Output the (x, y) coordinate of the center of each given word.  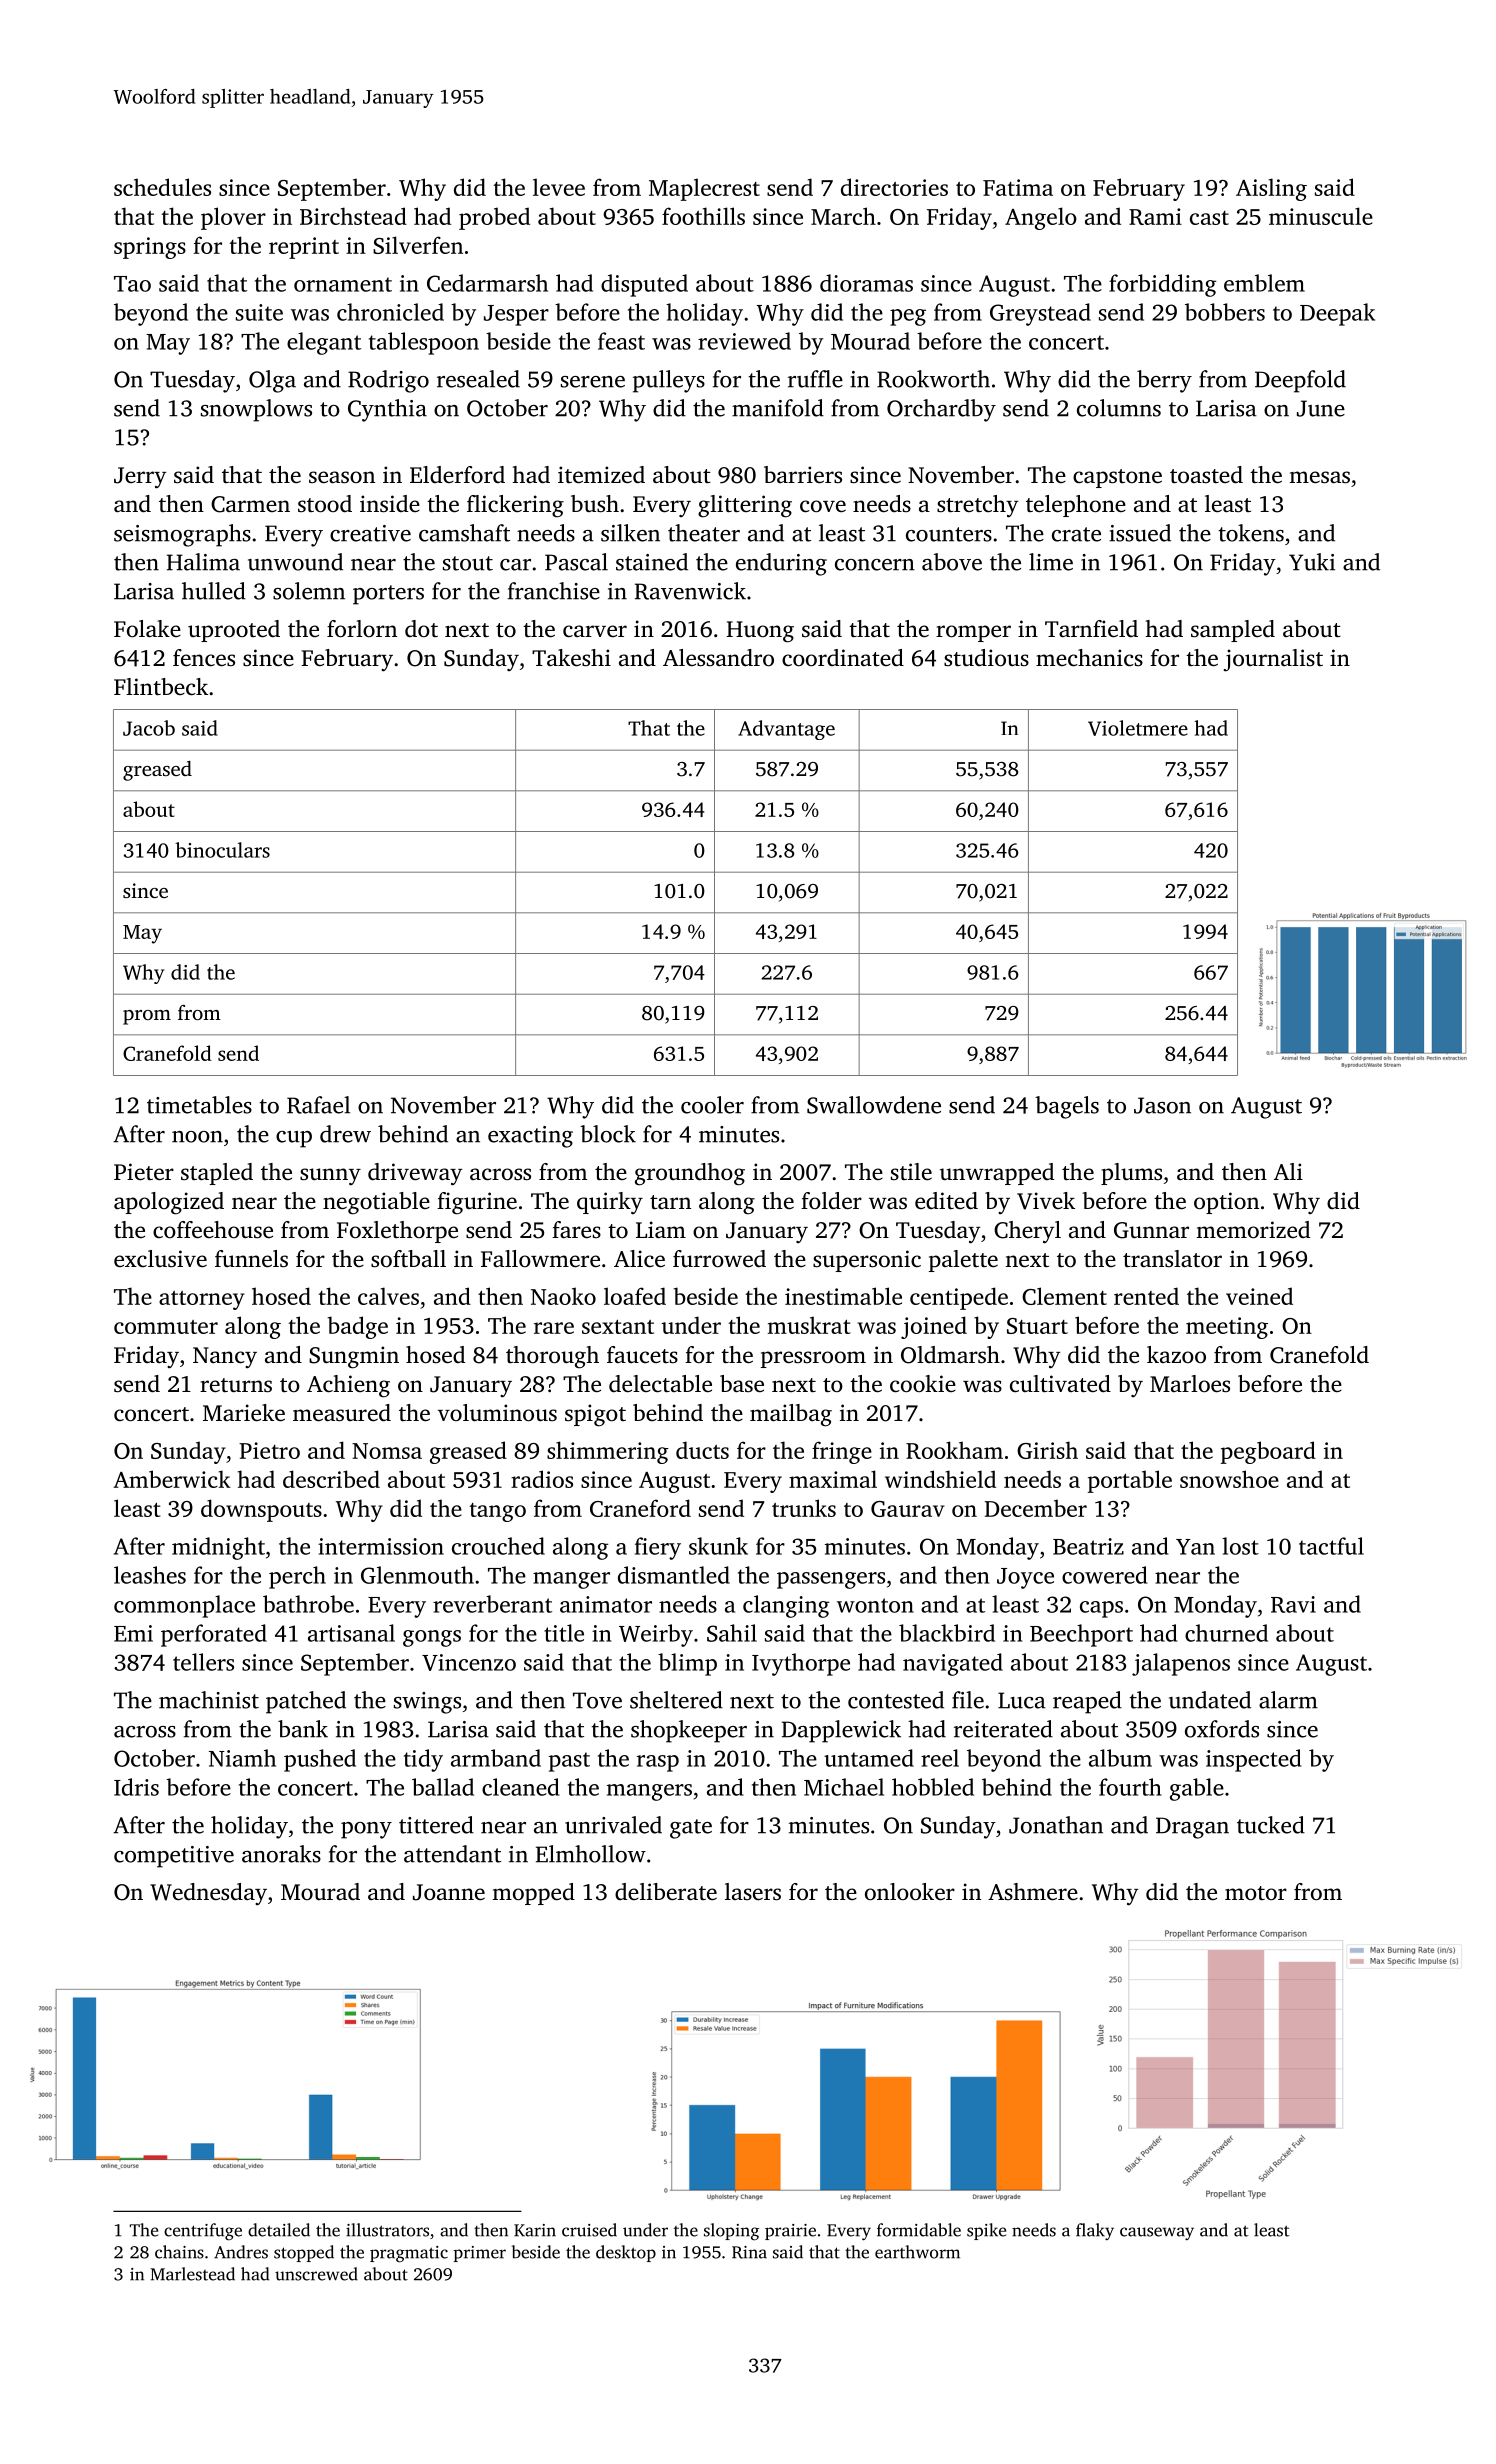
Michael (844, 1787)
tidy (423, 1760)
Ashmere (1033, 1892)
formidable (919, 2230)
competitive (174, 1857)
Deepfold (1300, 381)
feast (621, 341)
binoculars (222, 850)
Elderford (457, 474)
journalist (1273, 660)
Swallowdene (874, 1105)
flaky (1095, 2231)
